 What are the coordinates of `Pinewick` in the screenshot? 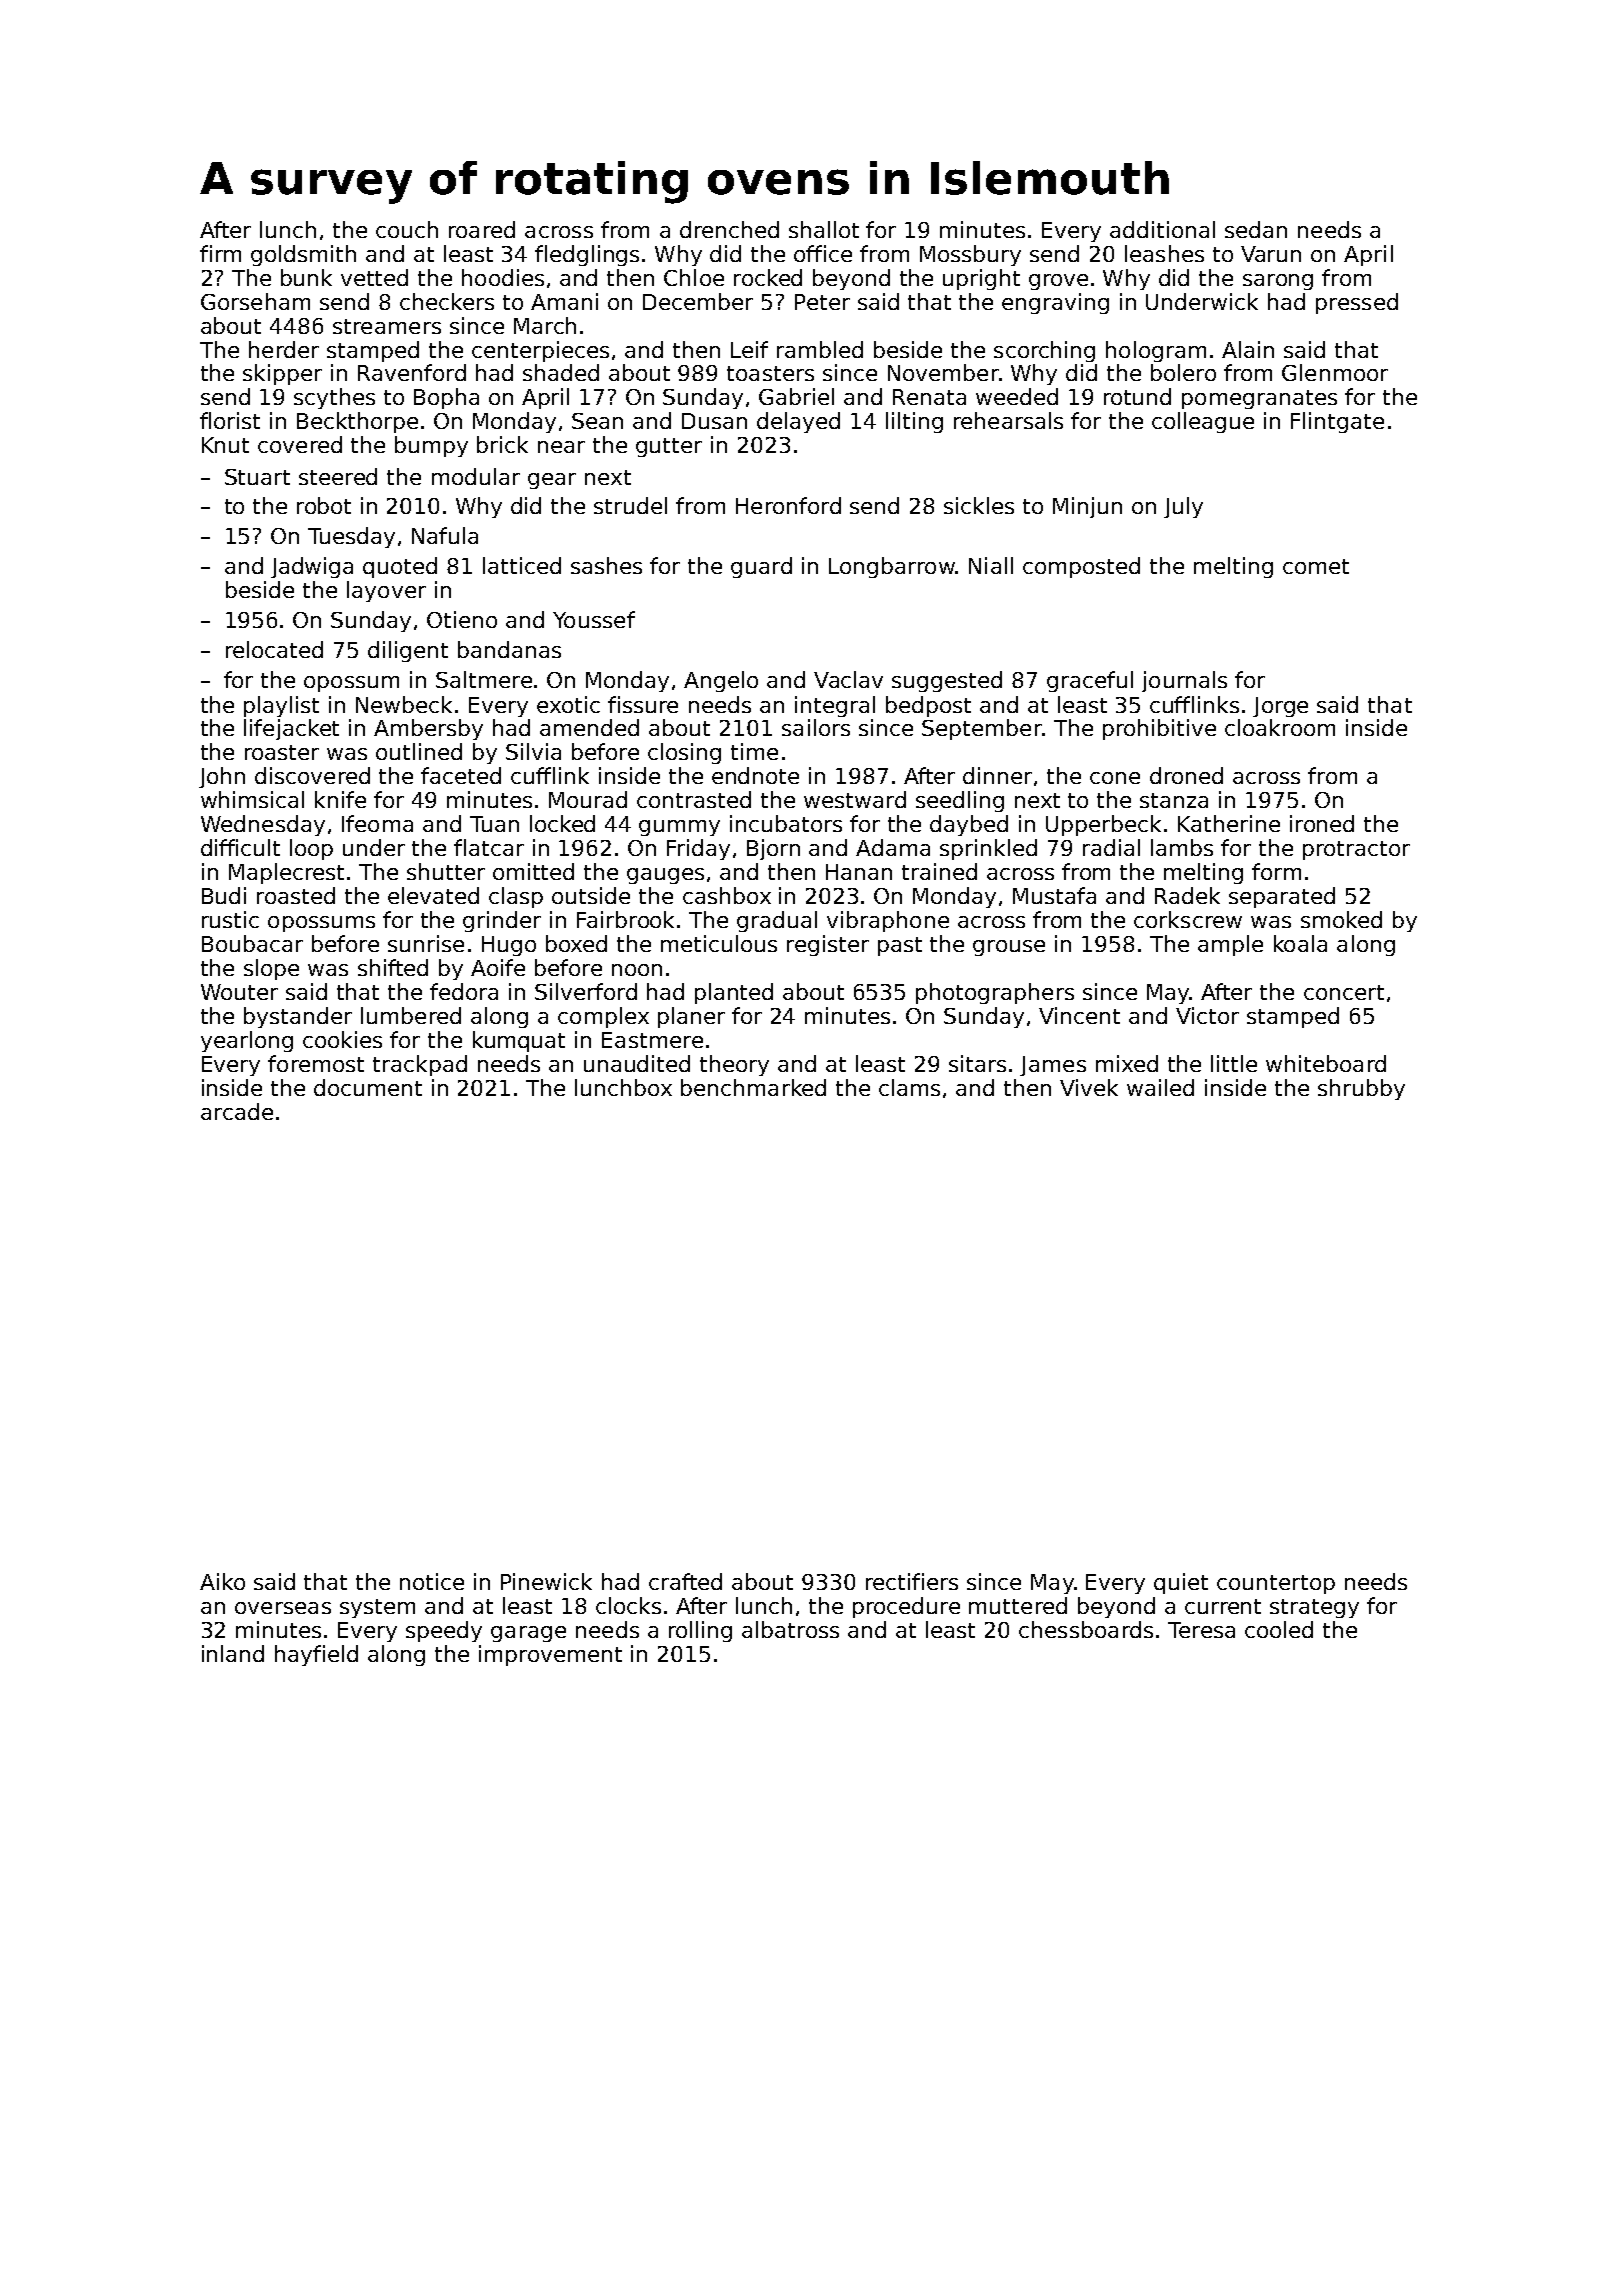 It's located at (546, 1581).
